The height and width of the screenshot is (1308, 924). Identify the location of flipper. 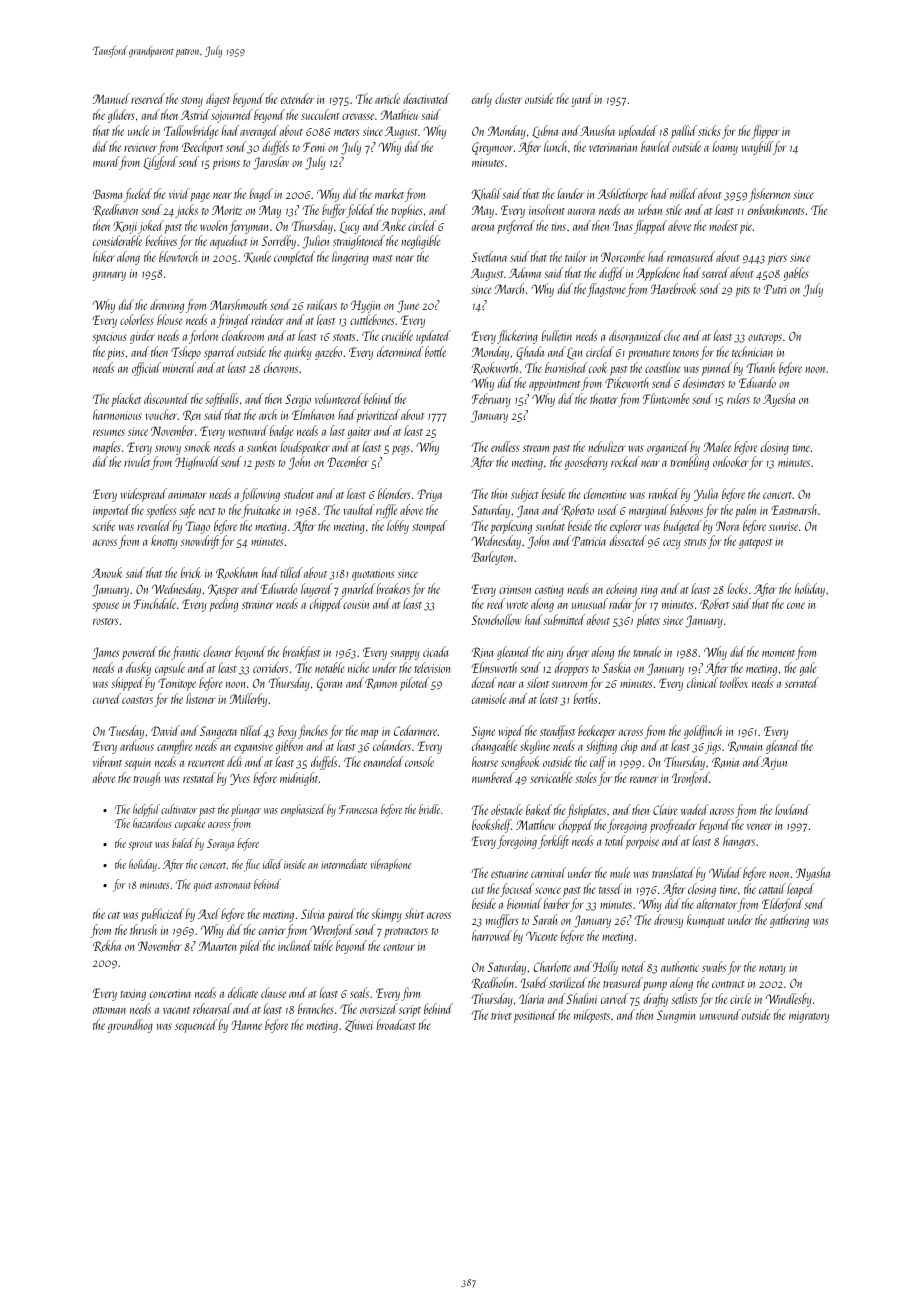
(765, 132).
